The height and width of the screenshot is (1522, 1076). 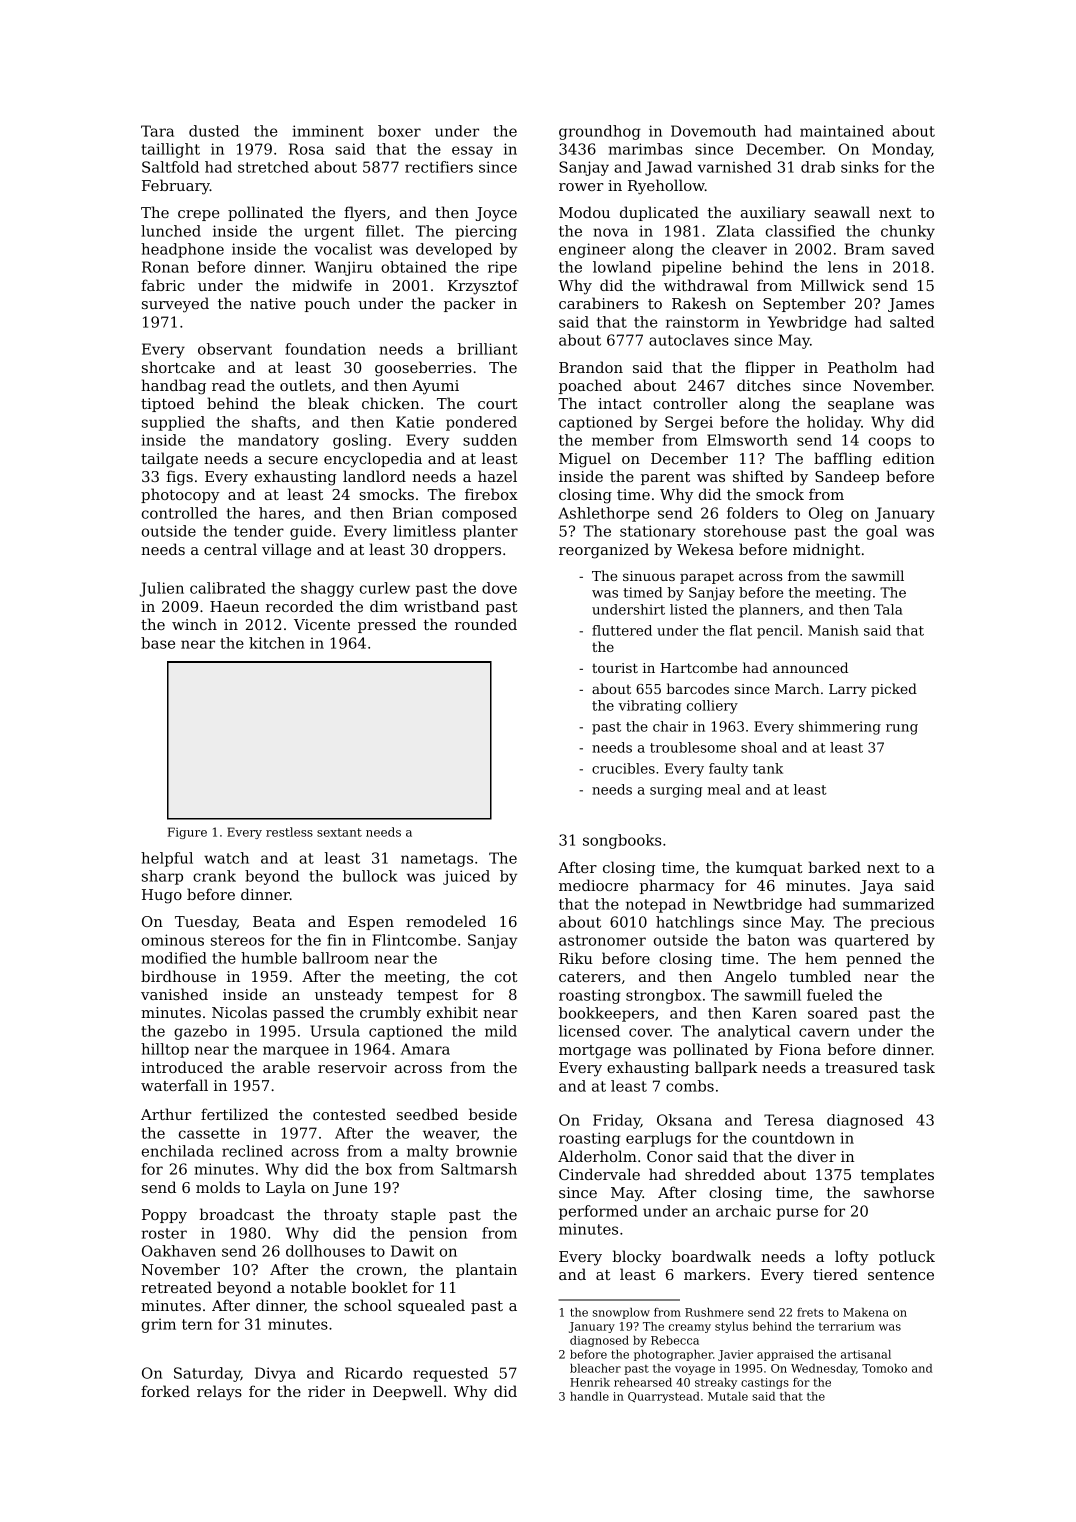 What do you see at coordinates (919, 1067) in the screenshot?
I see `task` at bounding box center [919, 1067].
